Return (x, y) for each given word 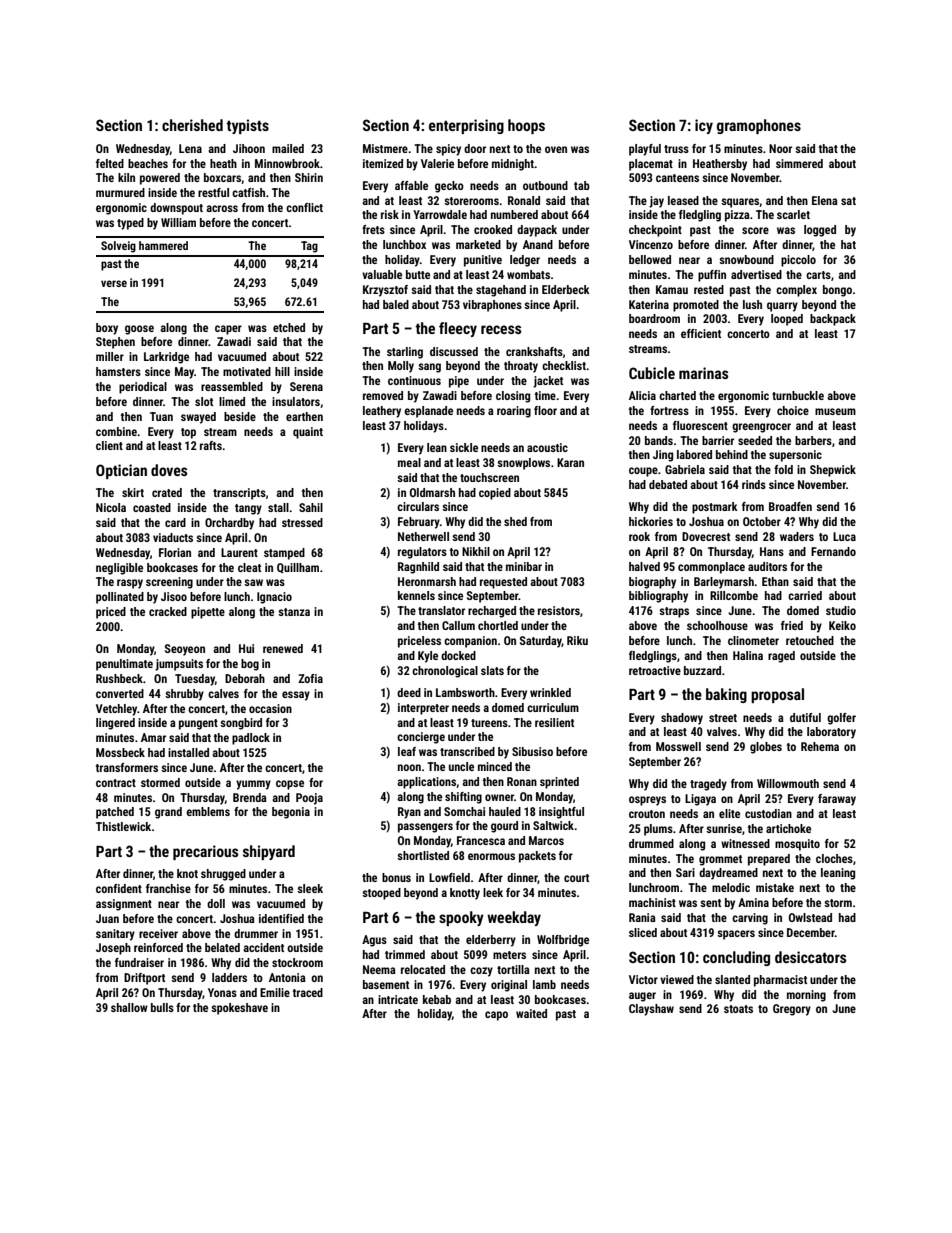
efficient (701, 333)
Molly (401, 367)
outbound (545, 185)
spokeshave (239, 1009)
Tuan (161, 416)
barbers (813, 440)
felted (110, 163)
